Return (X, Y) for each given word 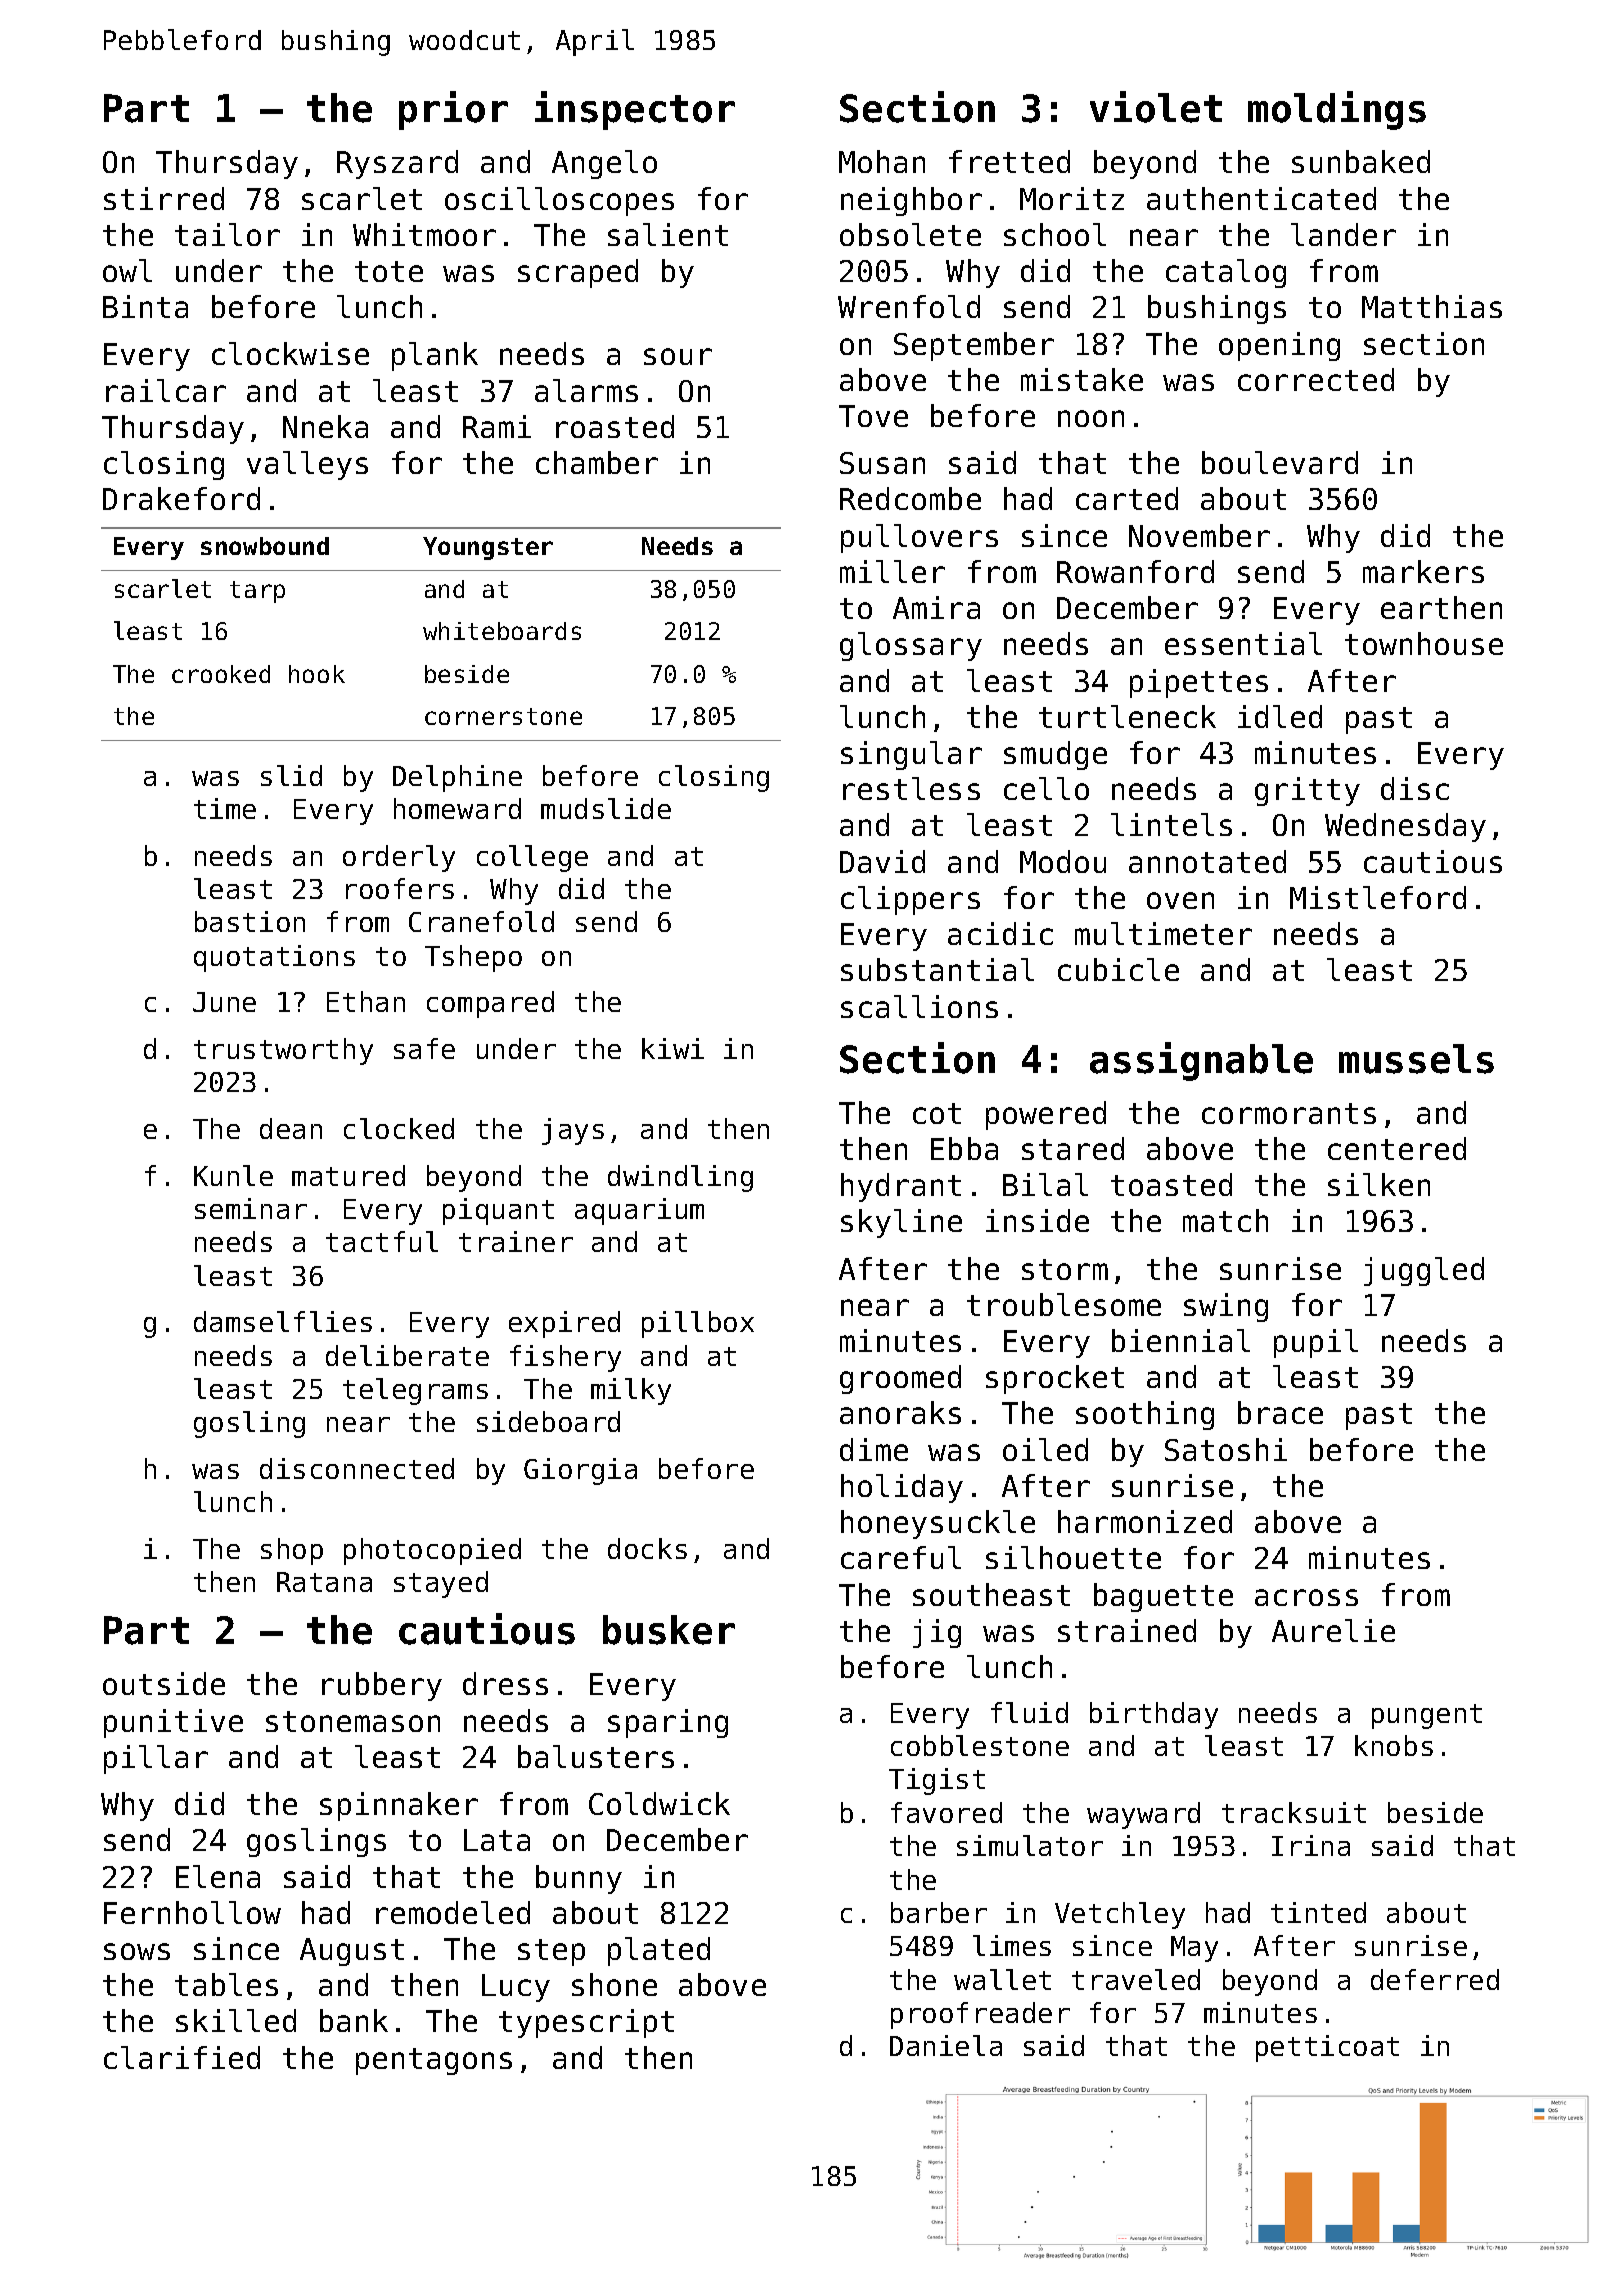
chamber (597, 462)
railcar (166, 390)
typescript (586, 2023)
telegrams (415, 1391)
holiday (902, 1488)
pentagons (434, 2061)
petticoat (1327, 2048)
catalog (1226, 273)
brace (1280, 1412)
